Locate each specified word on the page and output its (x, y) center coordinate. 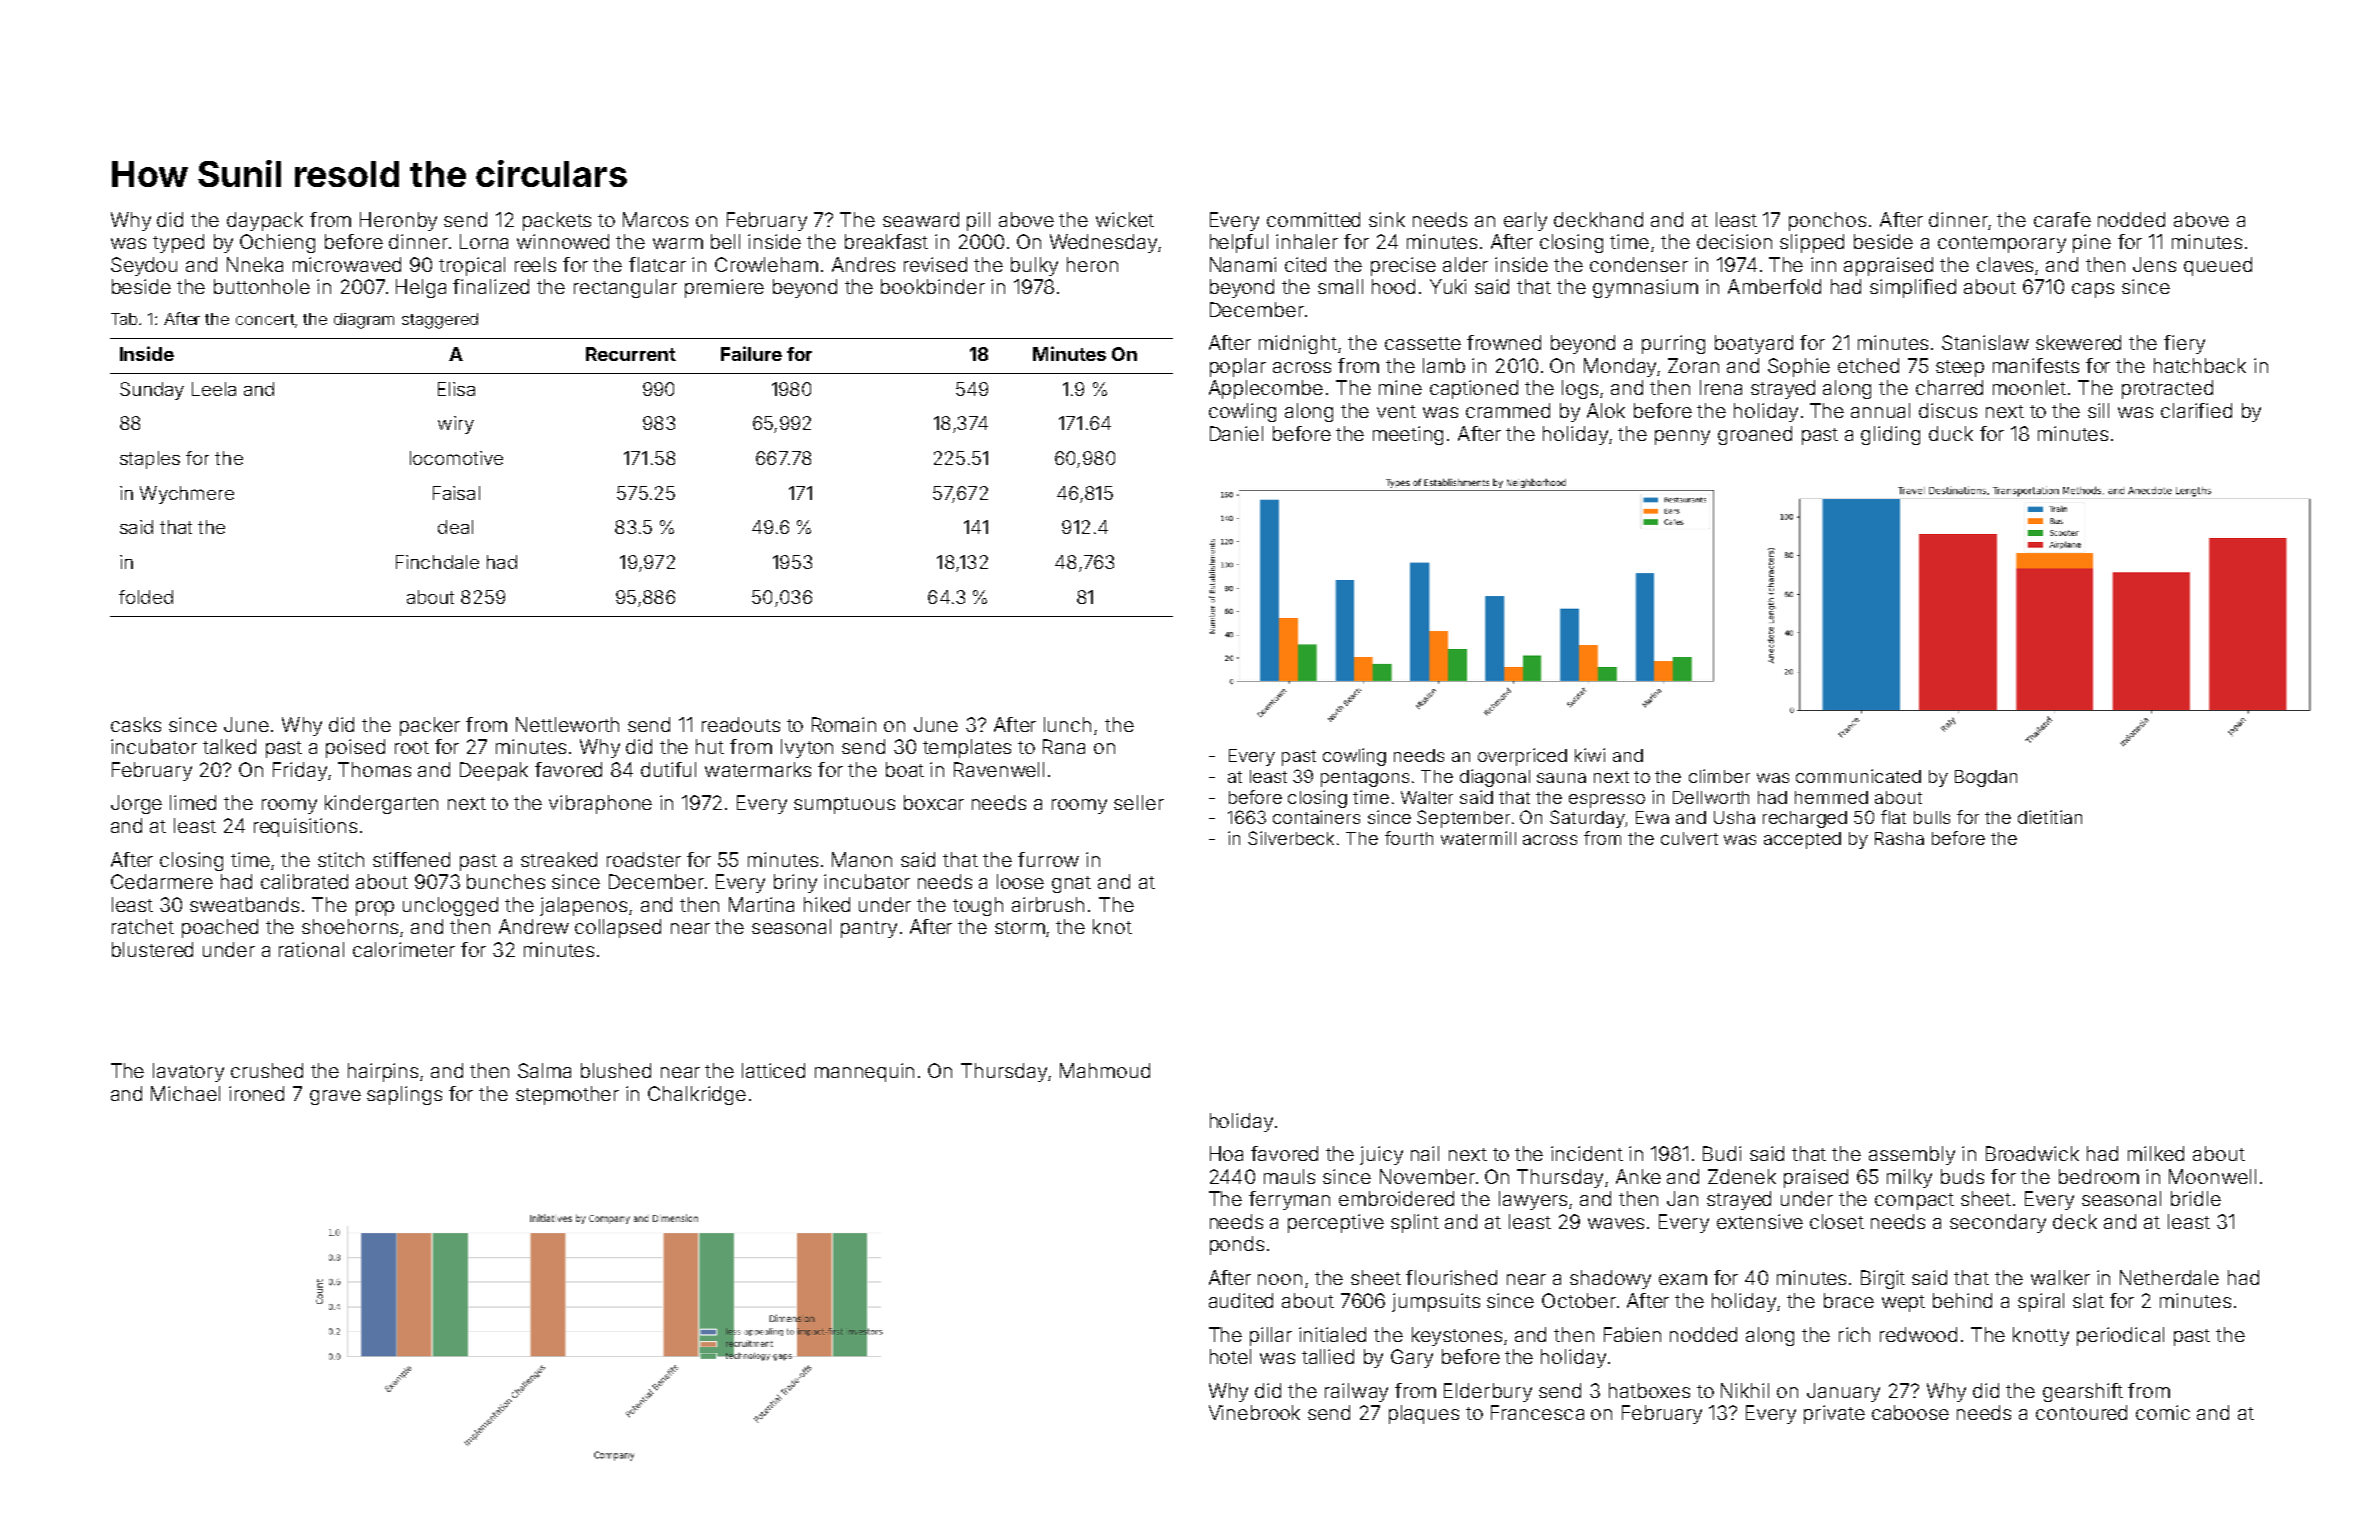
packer (430, 726)
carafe (2062, 219)
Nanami (1243, 264)
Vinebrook (1254, 1412)
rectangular (625, 288)
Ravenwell (999, 769)
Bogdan (1986, 778)
